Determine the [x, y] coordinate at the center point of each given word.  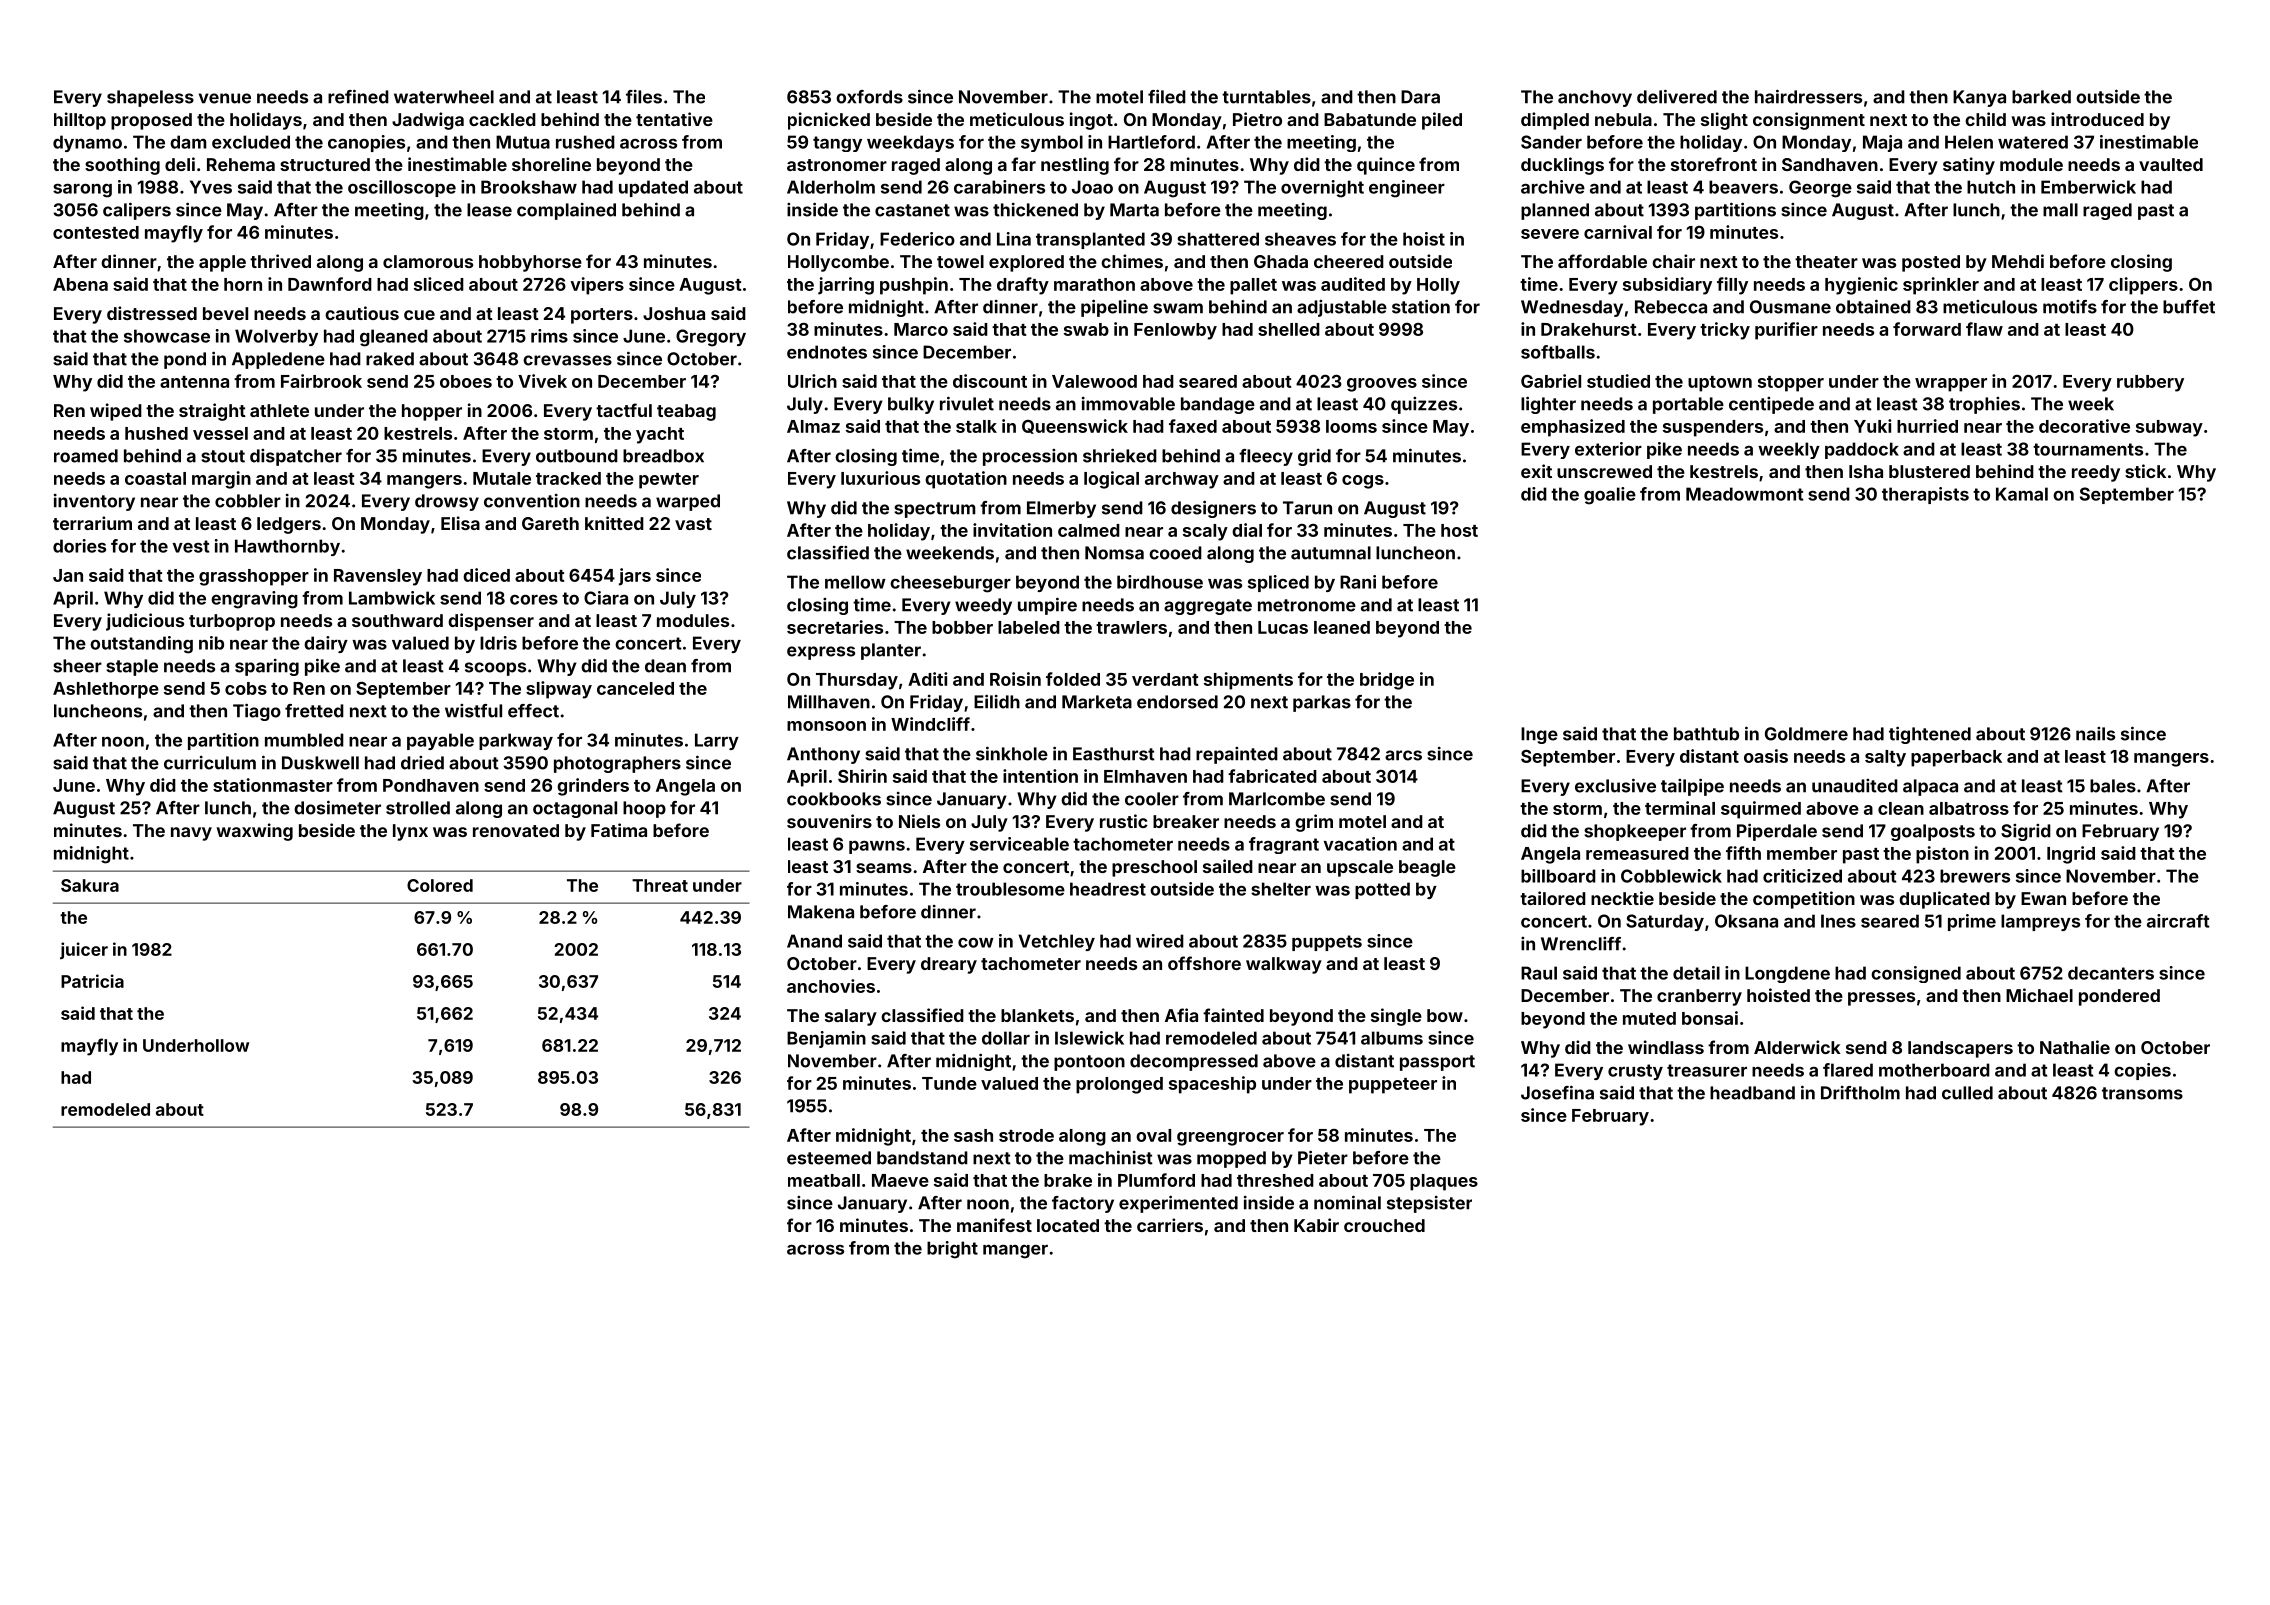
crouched [1384, 1225]
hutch [1991, 187]
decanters [2111, 973]
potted [1382, 890]
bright [952, 1250]
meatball [824, 1180]
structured [325, 164]
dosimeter [337, 807]
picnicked [829, 121]
